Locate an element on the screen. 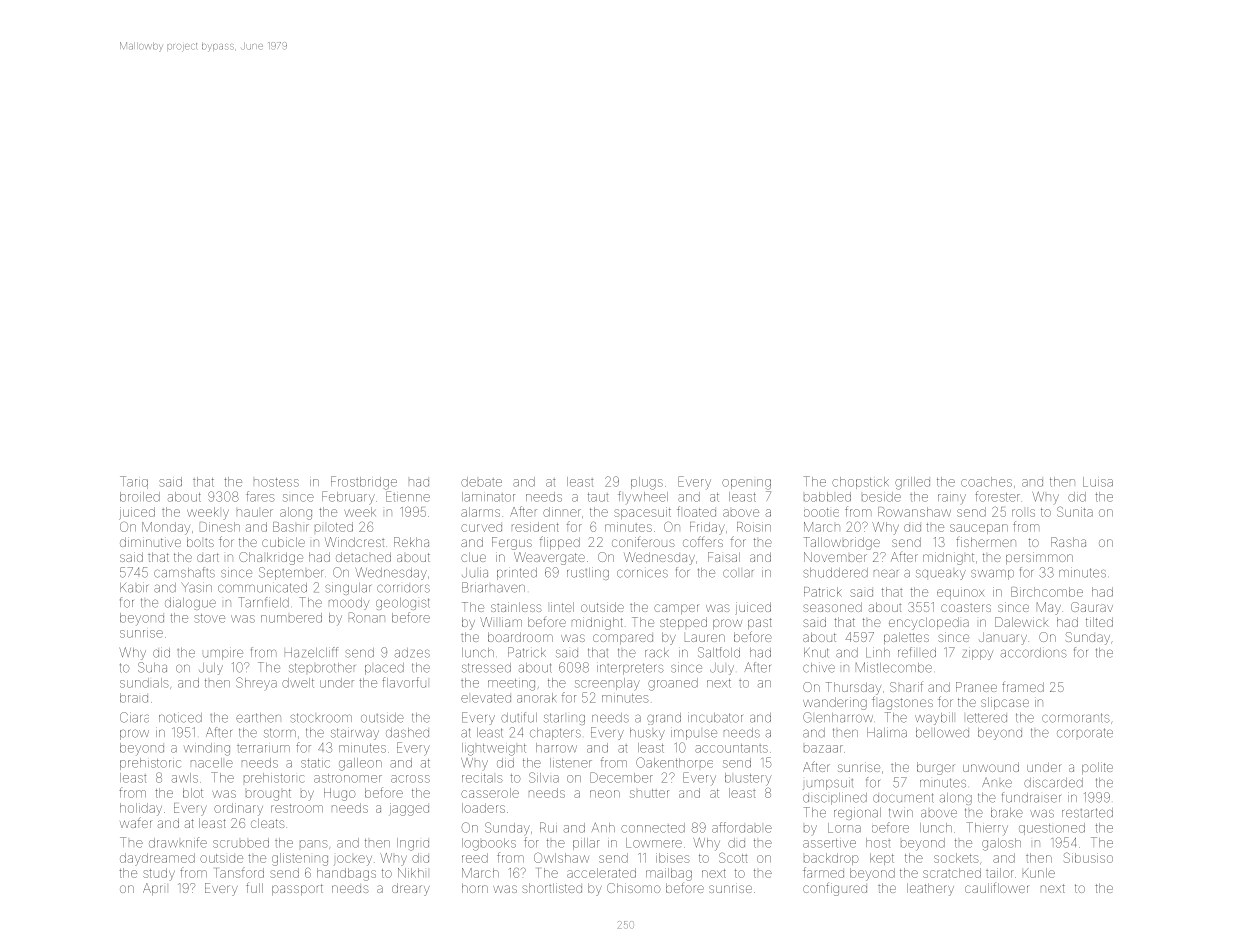 The height and width of the screenshot is (952, 1233). plugs is located at coordinates (647, 483).
